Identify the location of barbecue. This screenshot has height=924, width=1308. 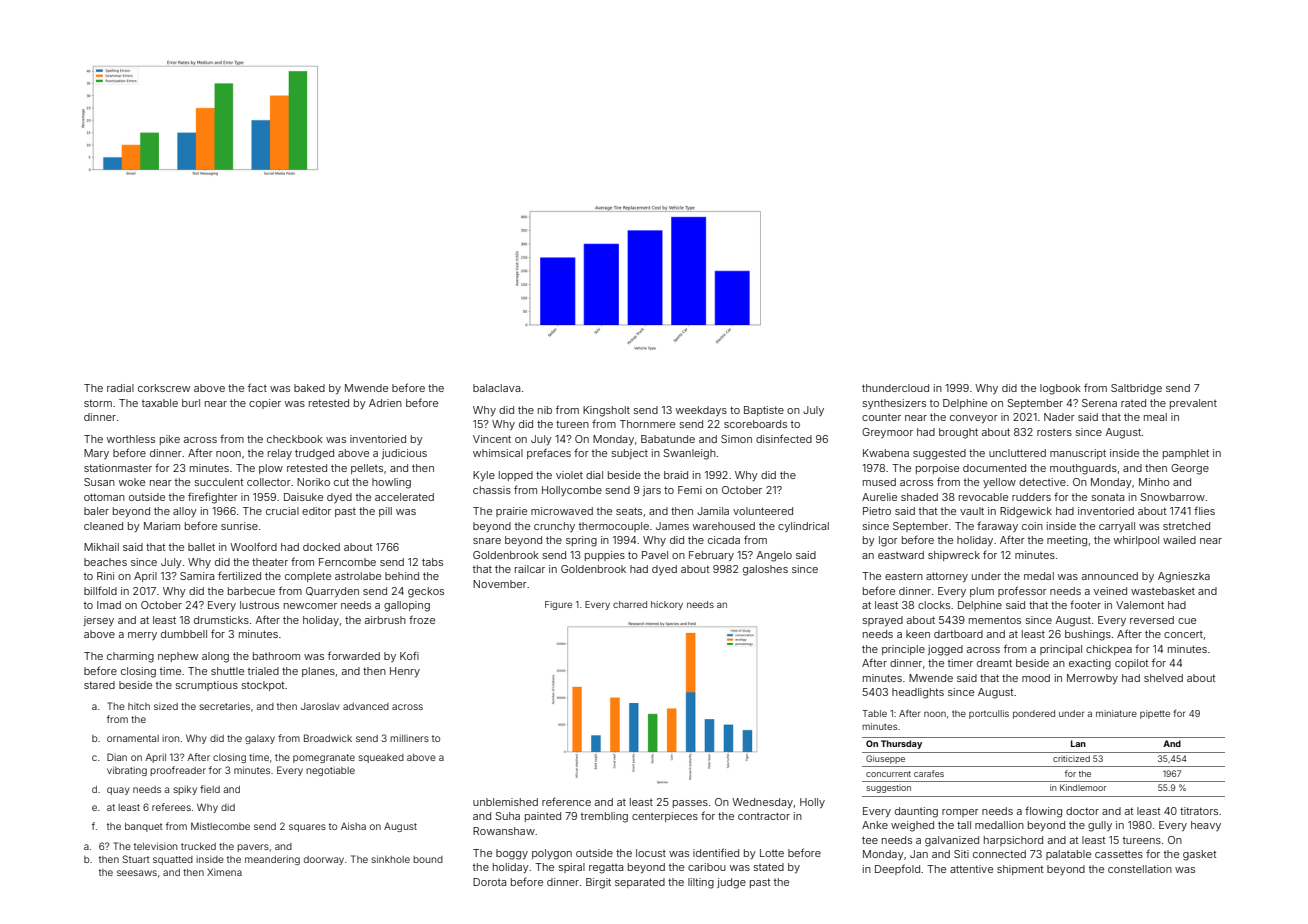
(251, 591).
